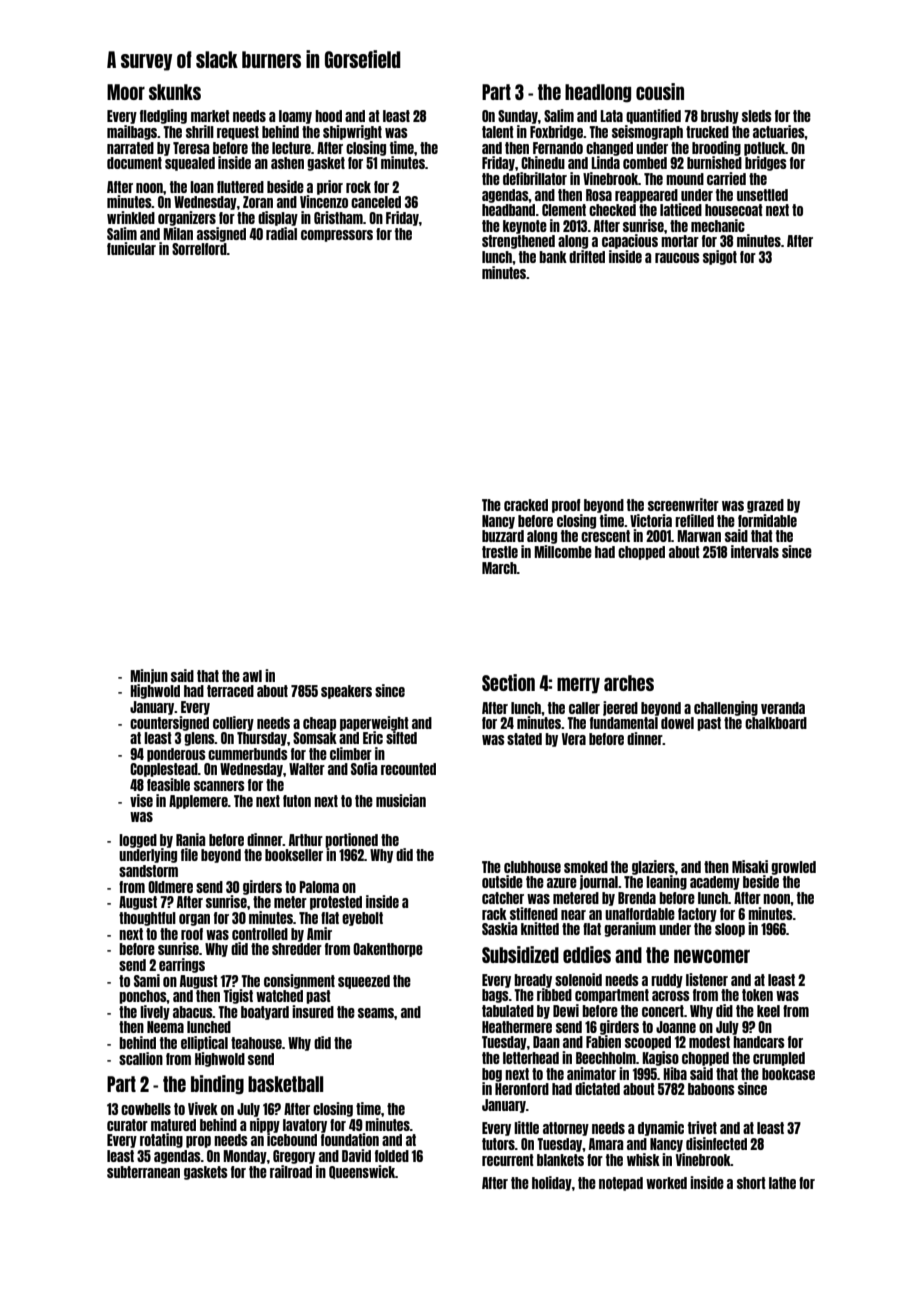 The height and width of the screenshot is (1308, 924). Describe the element at coordinates (666, 882) in the screenshot. I see `leaning` at that location.
